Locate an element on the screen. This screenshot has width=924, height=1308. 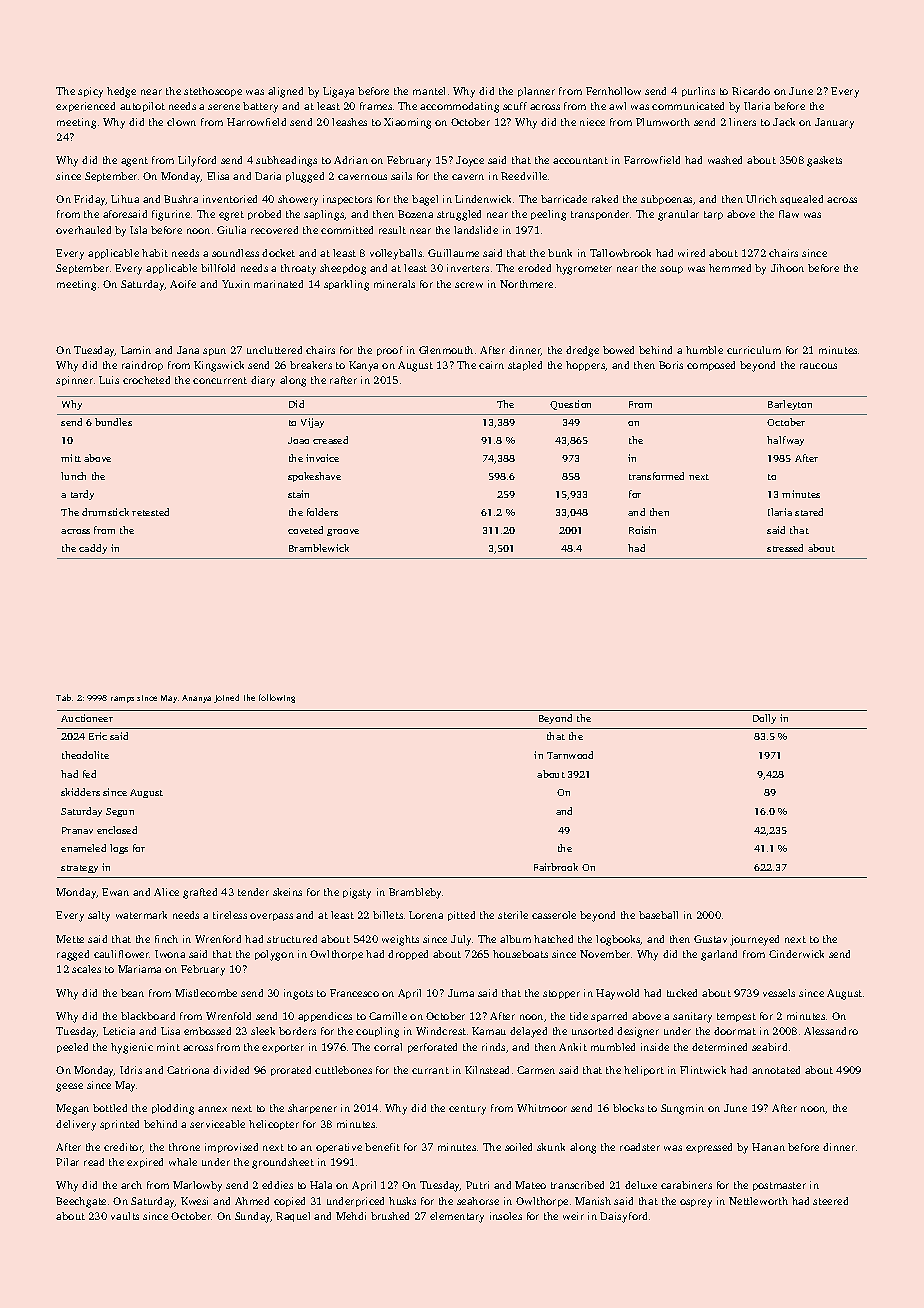
hedge is located at coordinates (121, 92).
